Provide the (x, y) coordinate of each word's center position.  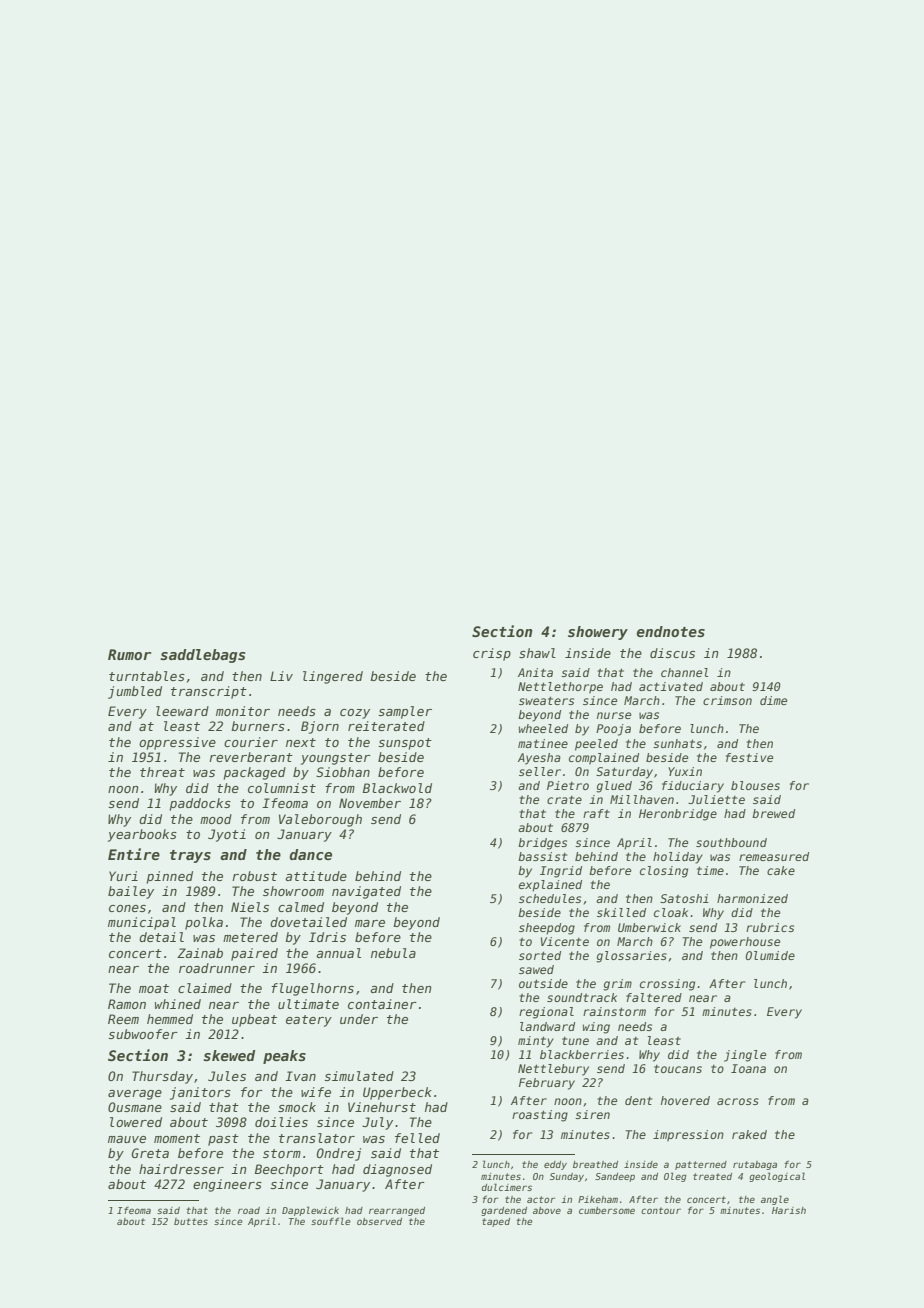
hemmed (170, 1019)
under (359, 1019)
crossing (667, 985)
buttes (191, 1221)
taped (496, 1222)
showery (598, 633)
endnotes (671, 631)
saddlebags (202, 656)
